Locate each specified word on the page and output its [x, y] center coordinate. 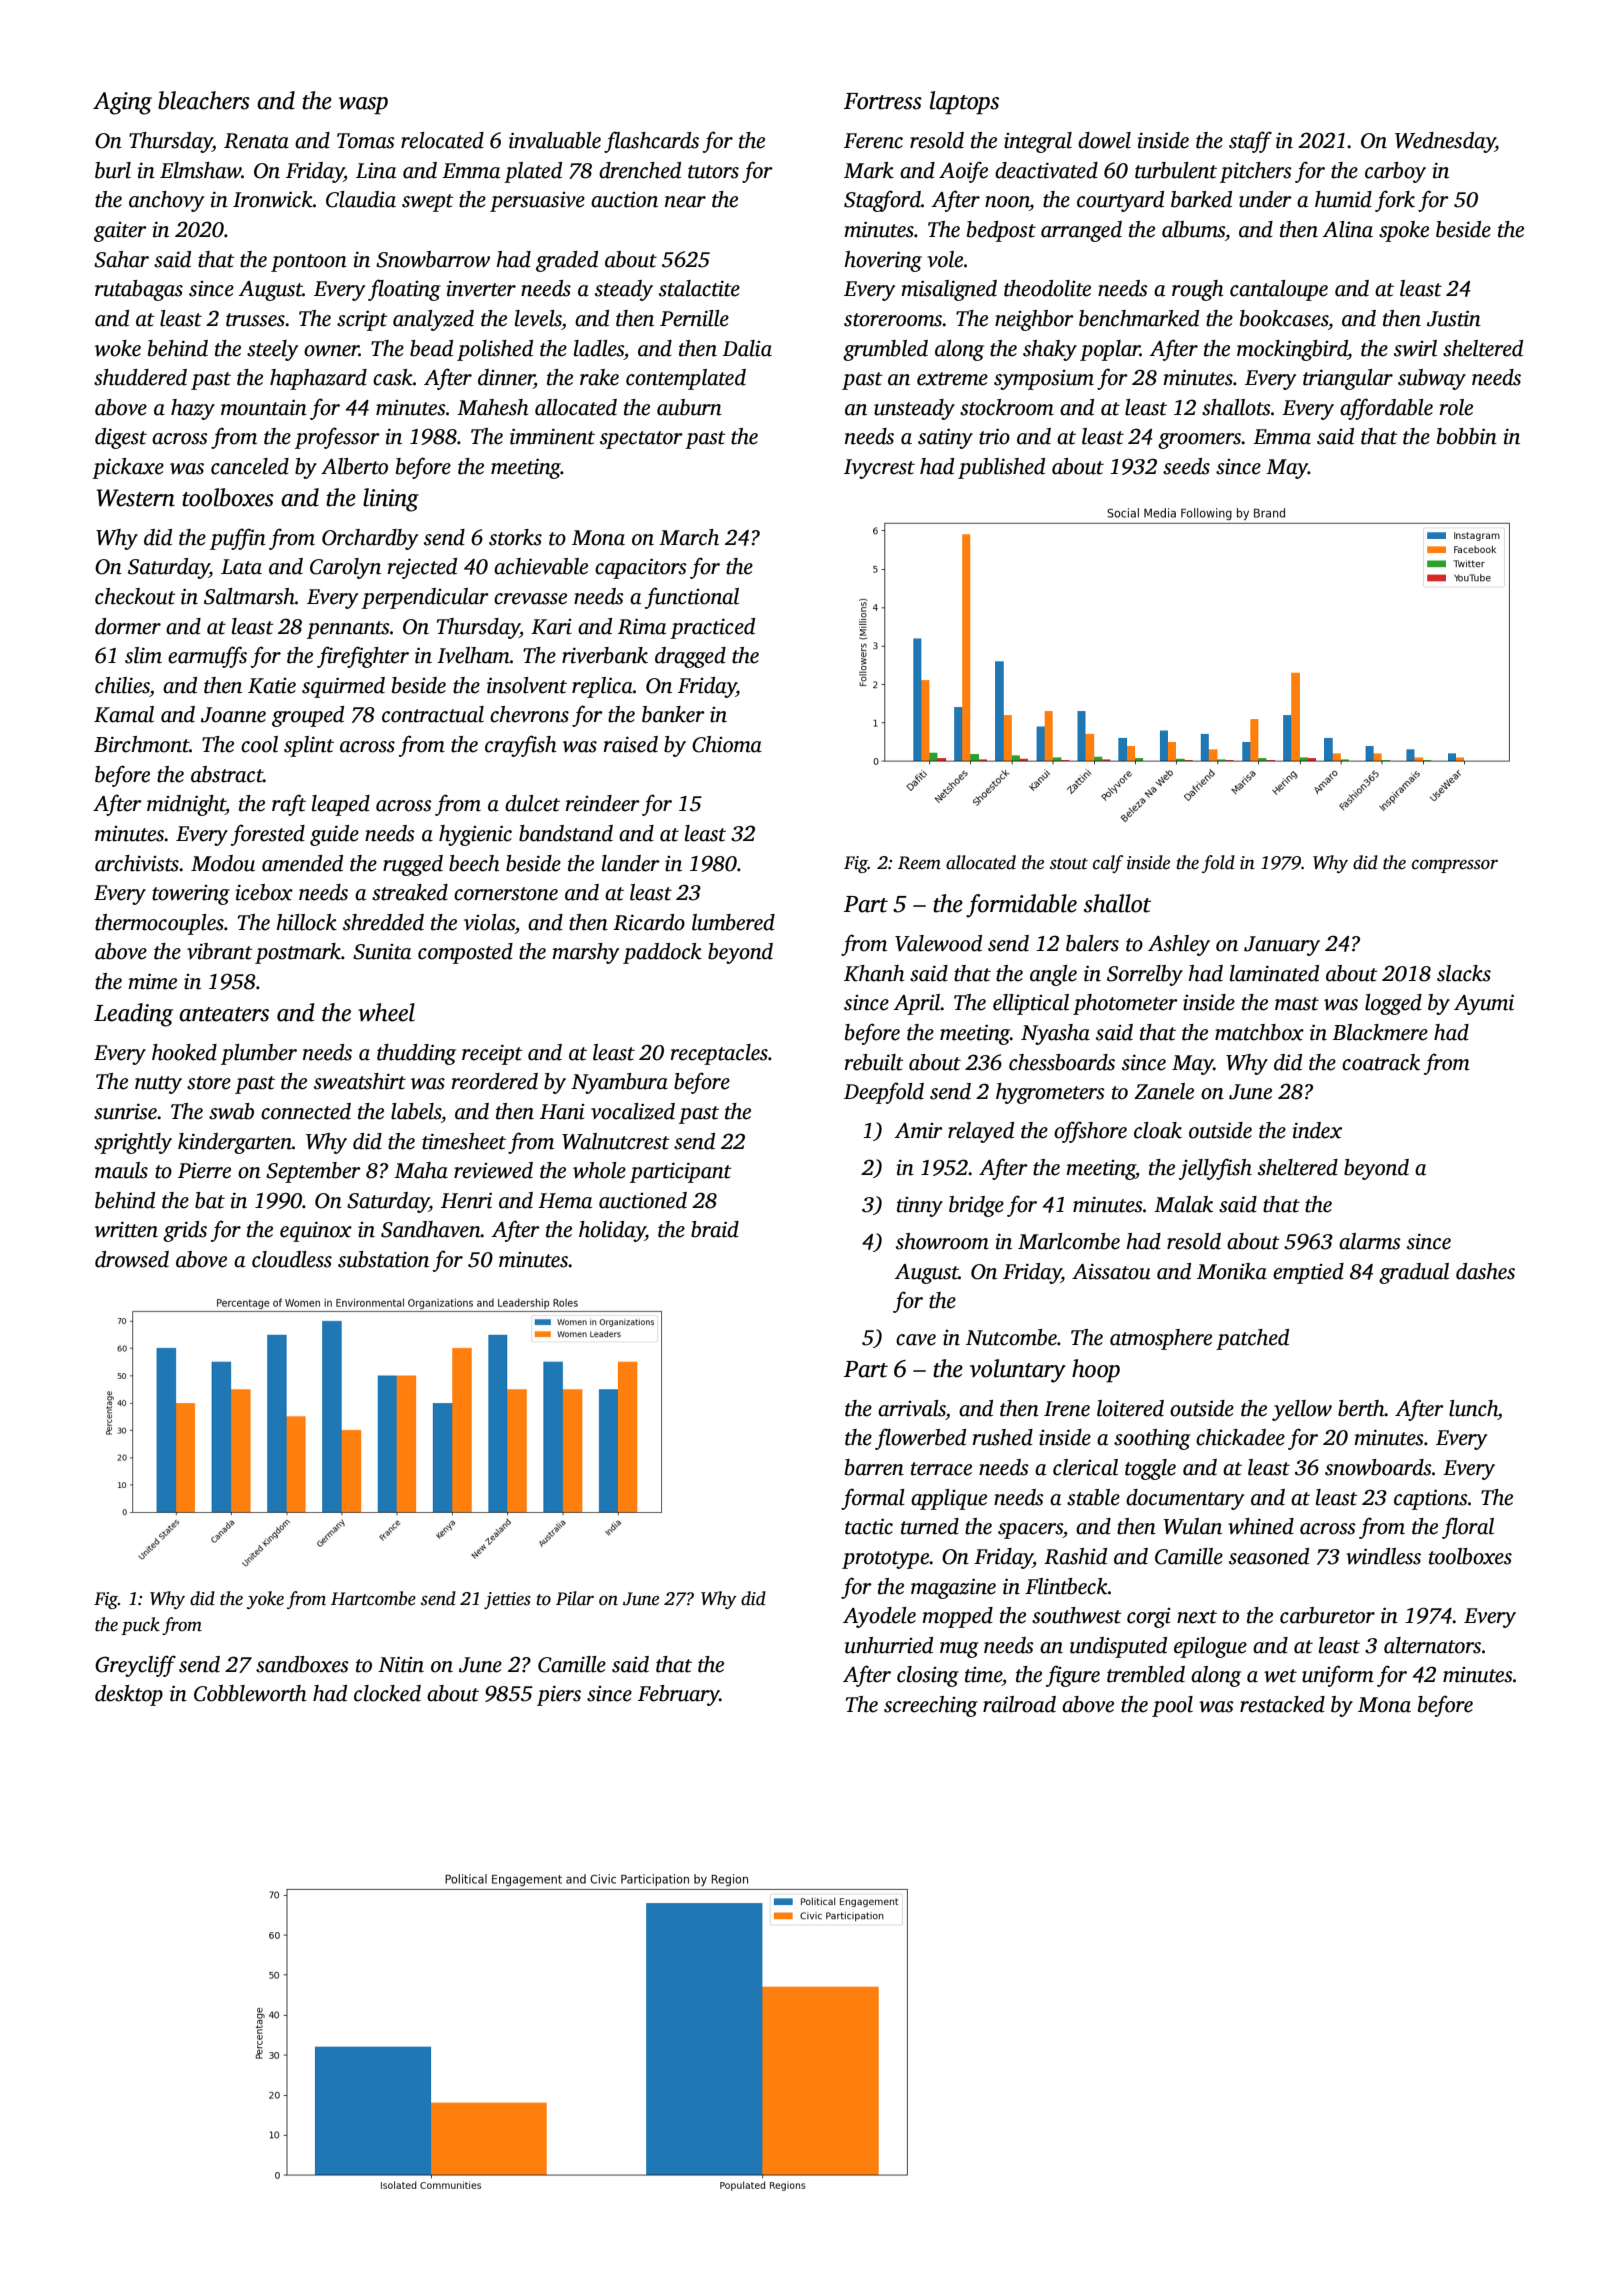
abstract [227, 774]
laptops [964, 103]
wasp [363, 106]
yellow [1302, 1410]
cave [916, 1340]
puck [140, 1626]
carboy [1395, 172]
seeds [1186, 466]
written [126, 1229]
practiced [712, 628]
